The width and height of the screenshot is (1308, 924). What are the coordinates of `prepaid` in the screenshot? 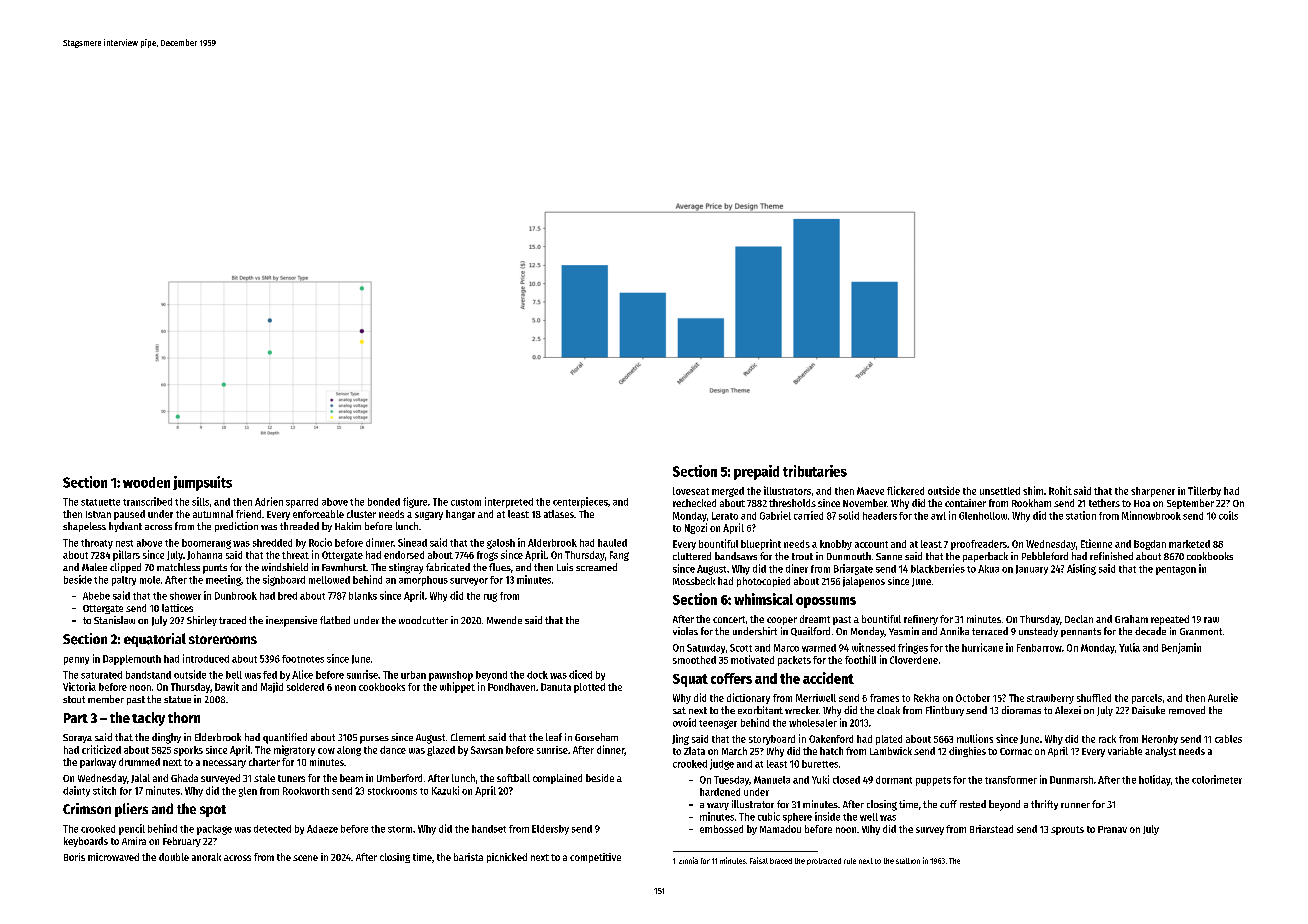 It's located at (756, 472).
